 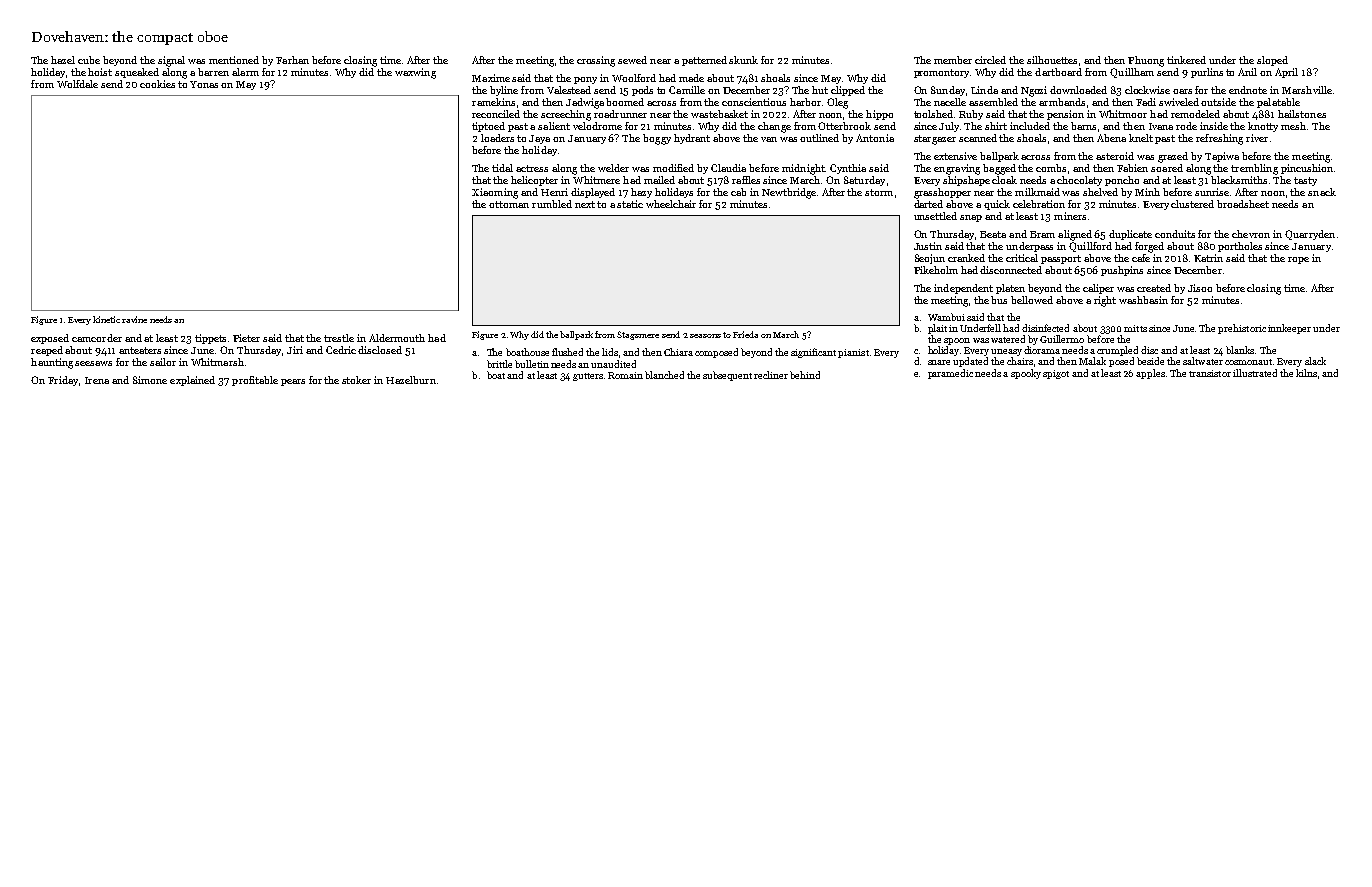 I want to click on cookies, so click(x=157, y=84).
